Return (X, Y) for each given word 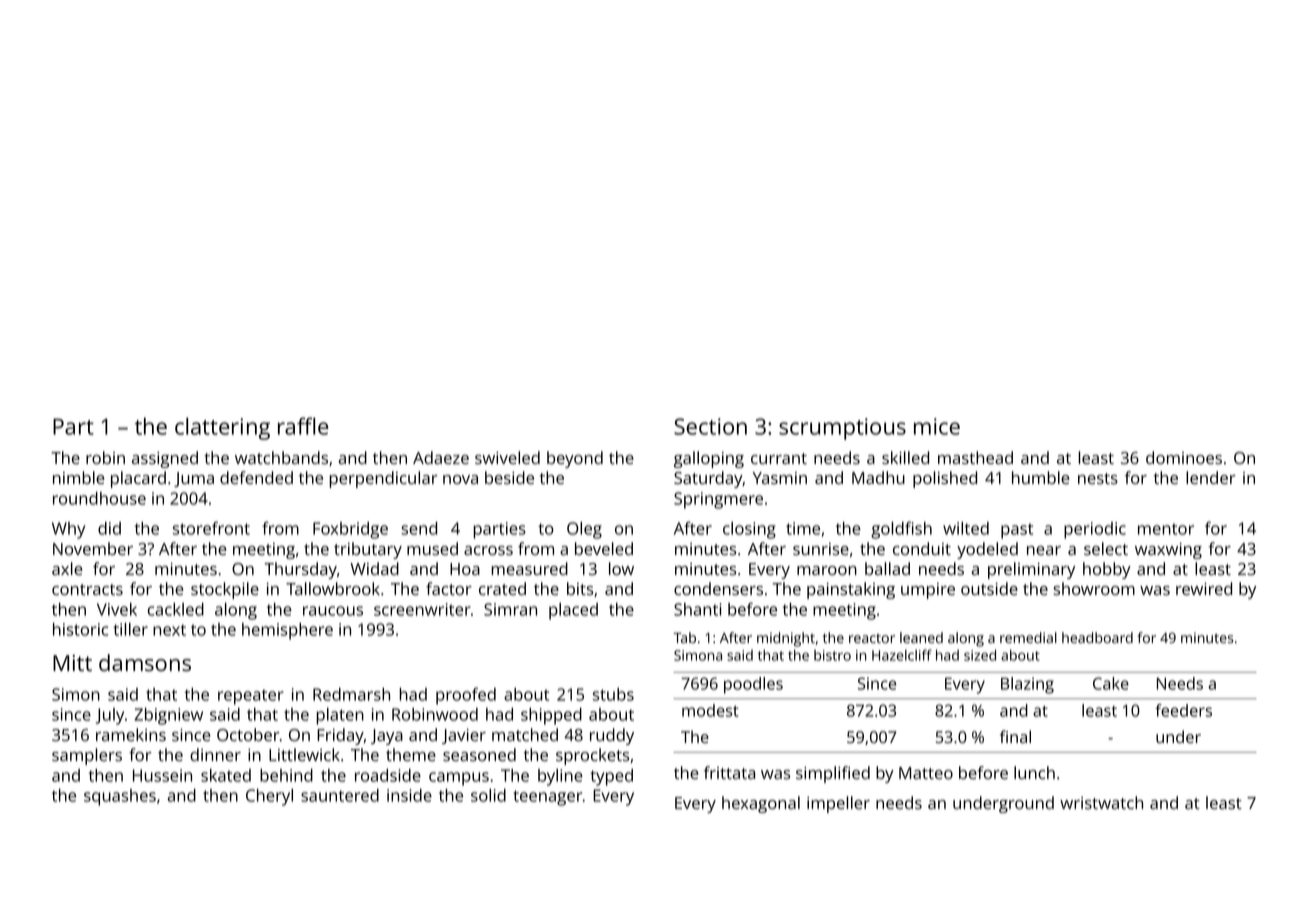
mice (937, 426)
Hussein (162, 775)
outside (989, 588)
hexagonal (761, 804)
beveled (604, 548)
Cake (1111, 683)
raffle (303, 426)
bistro (832, 655)
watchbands (281, 457)
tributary (368, 550)
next (169, 630)
